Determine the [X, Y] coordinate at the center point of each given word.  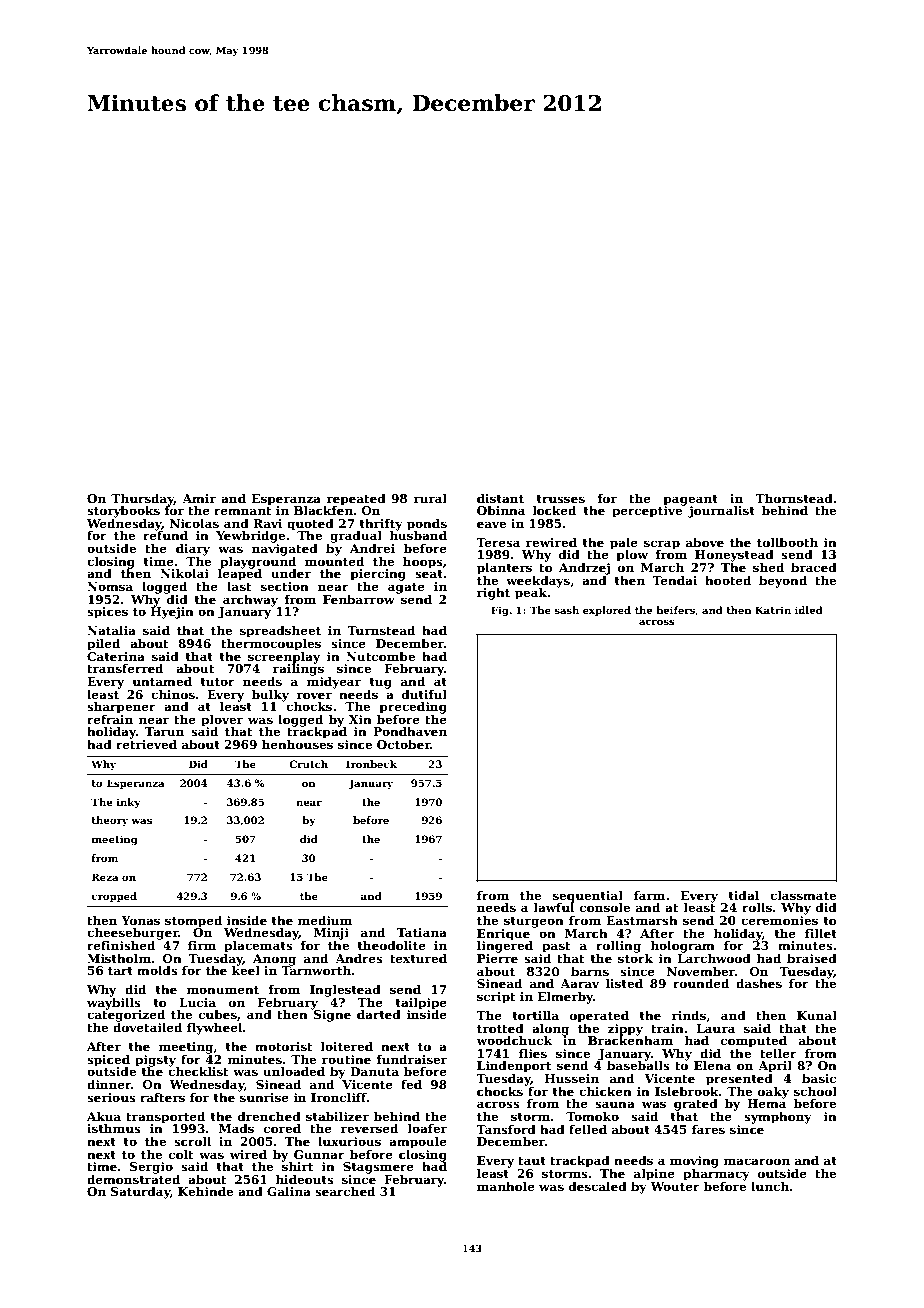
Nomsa [110, 586]
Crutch [308, 764]
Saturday [140, 1192]
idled [809, 610]
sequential [588, 896]
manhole [506, 1186]
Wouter [675, 1186]
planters [504, 568]
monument [223, 990]
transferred [125, 668]
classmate [803, 895]
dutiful [424, 694]
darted [379, 1014]
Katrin [773, 610]
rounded [701, 983]
